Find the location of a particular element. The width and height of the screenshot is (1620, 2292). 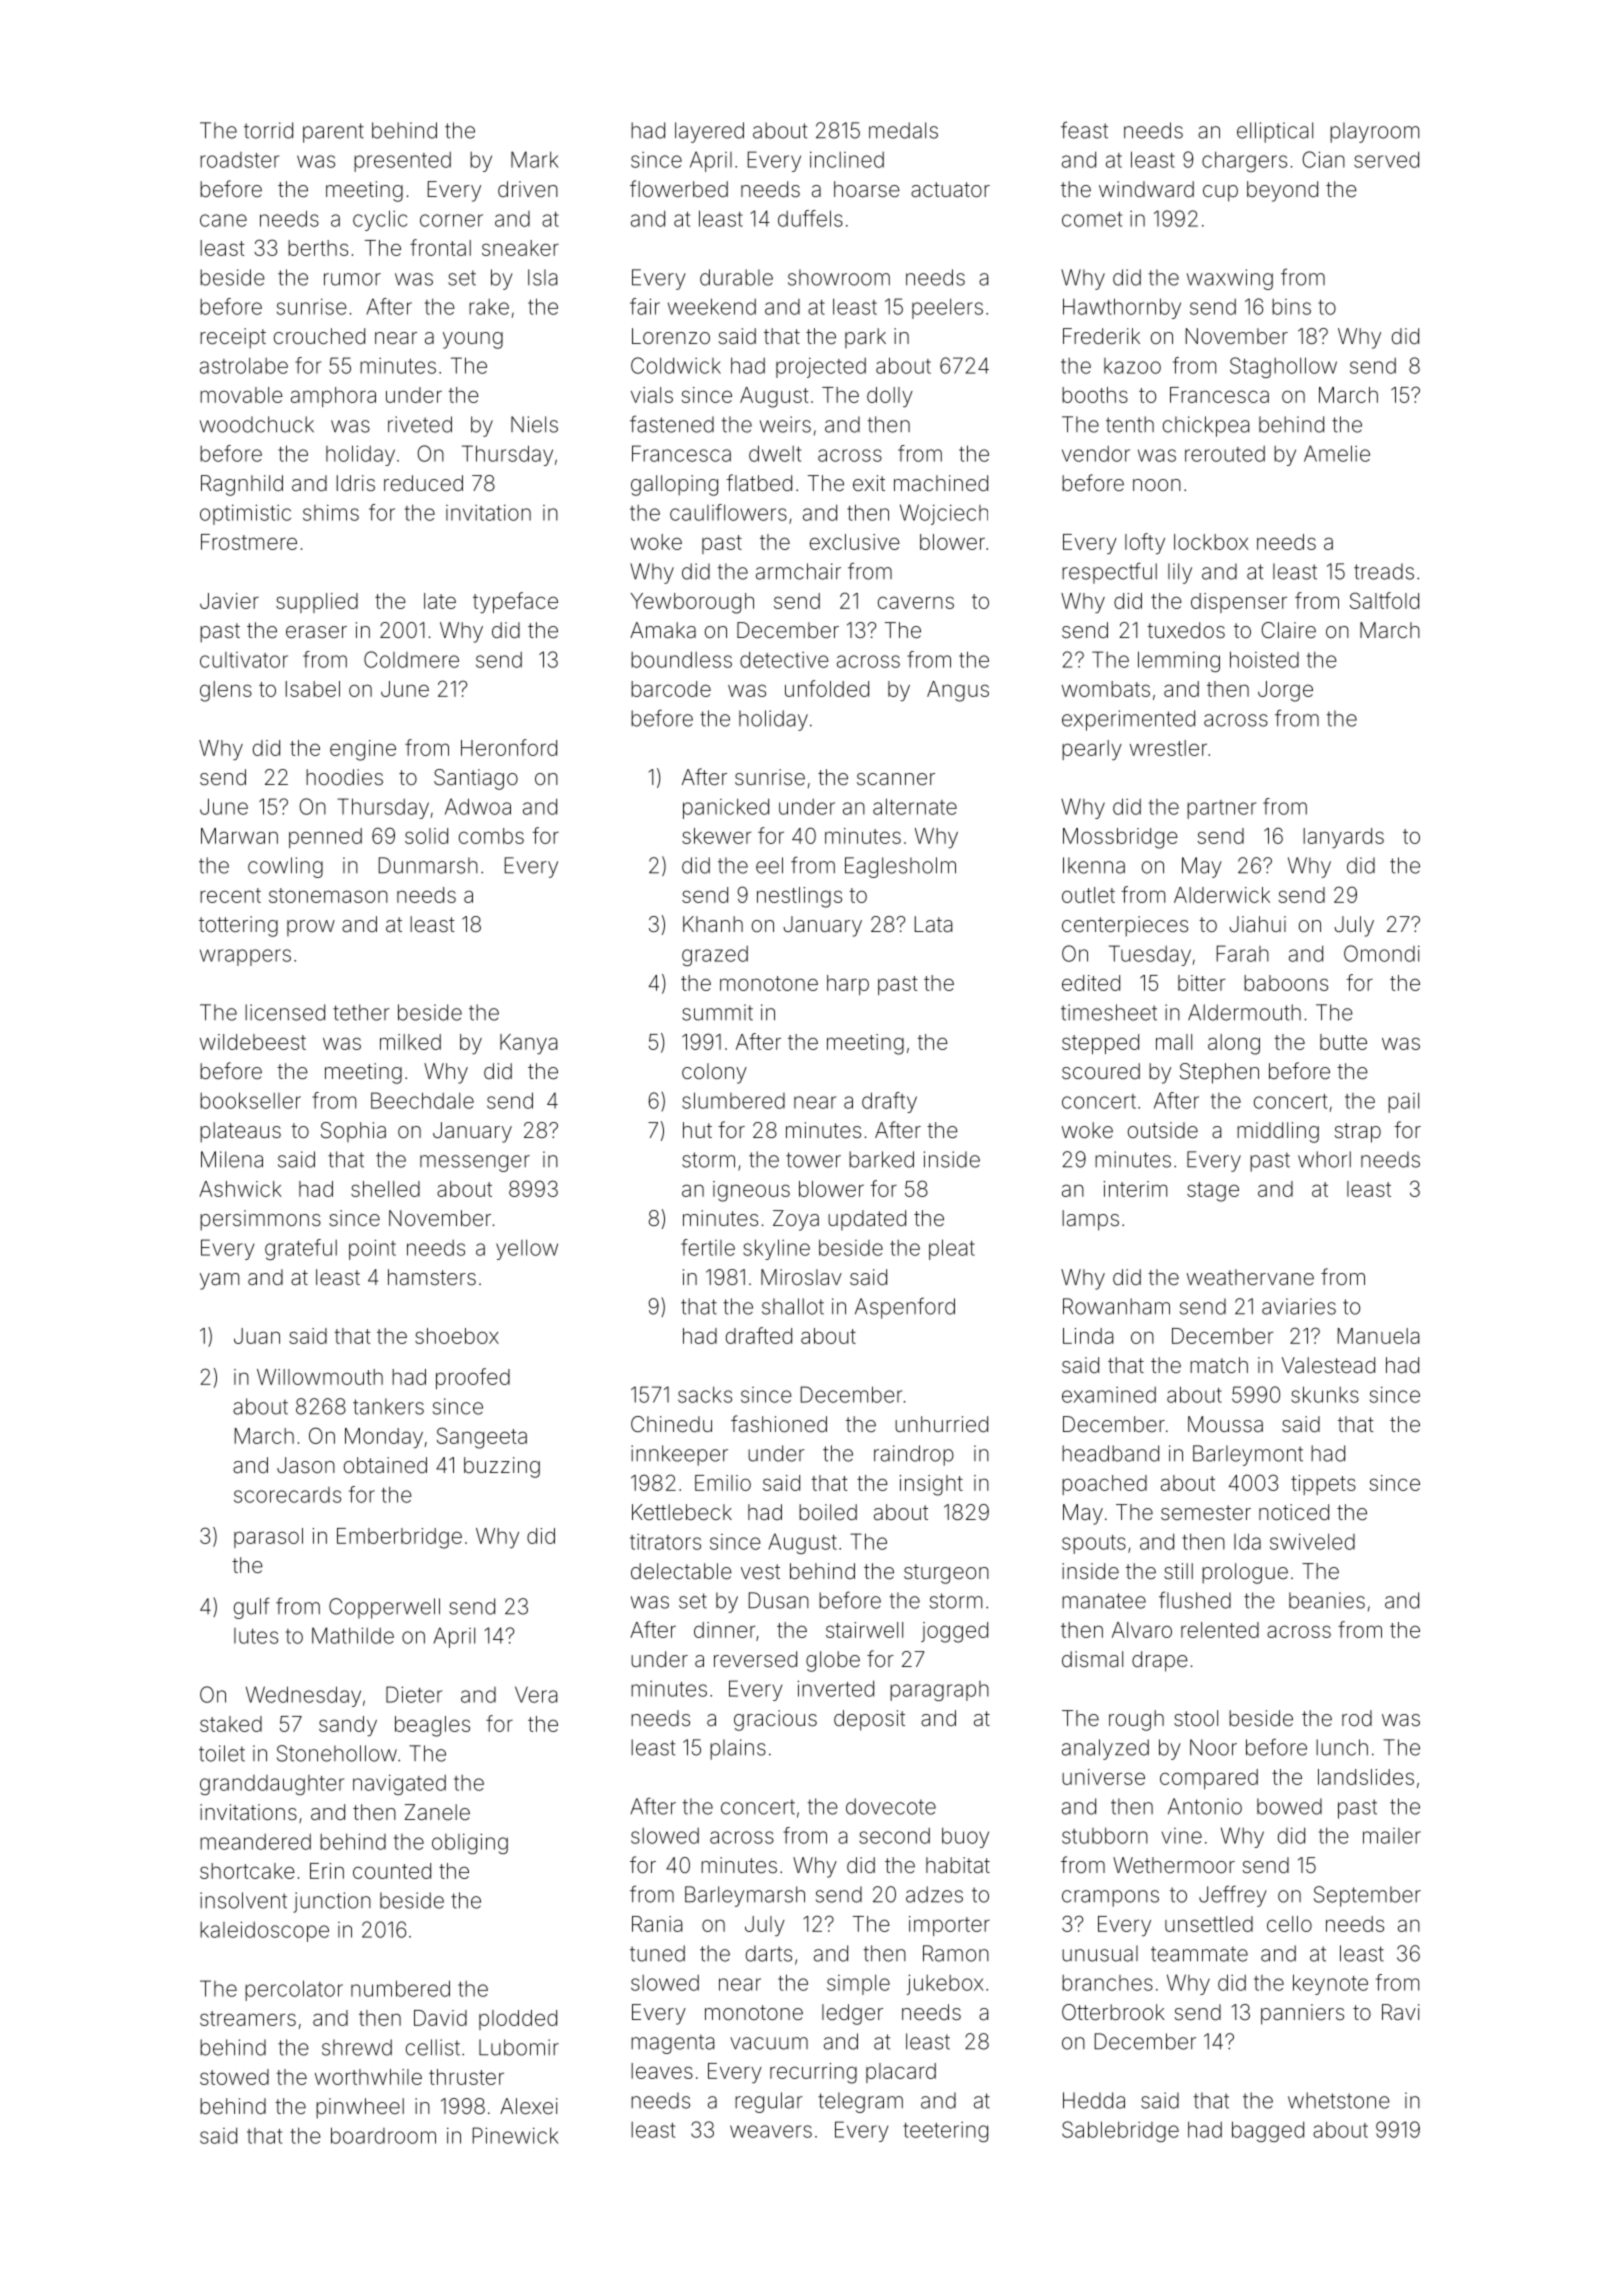

centerpieces is located at coordinates (1125, 926).
